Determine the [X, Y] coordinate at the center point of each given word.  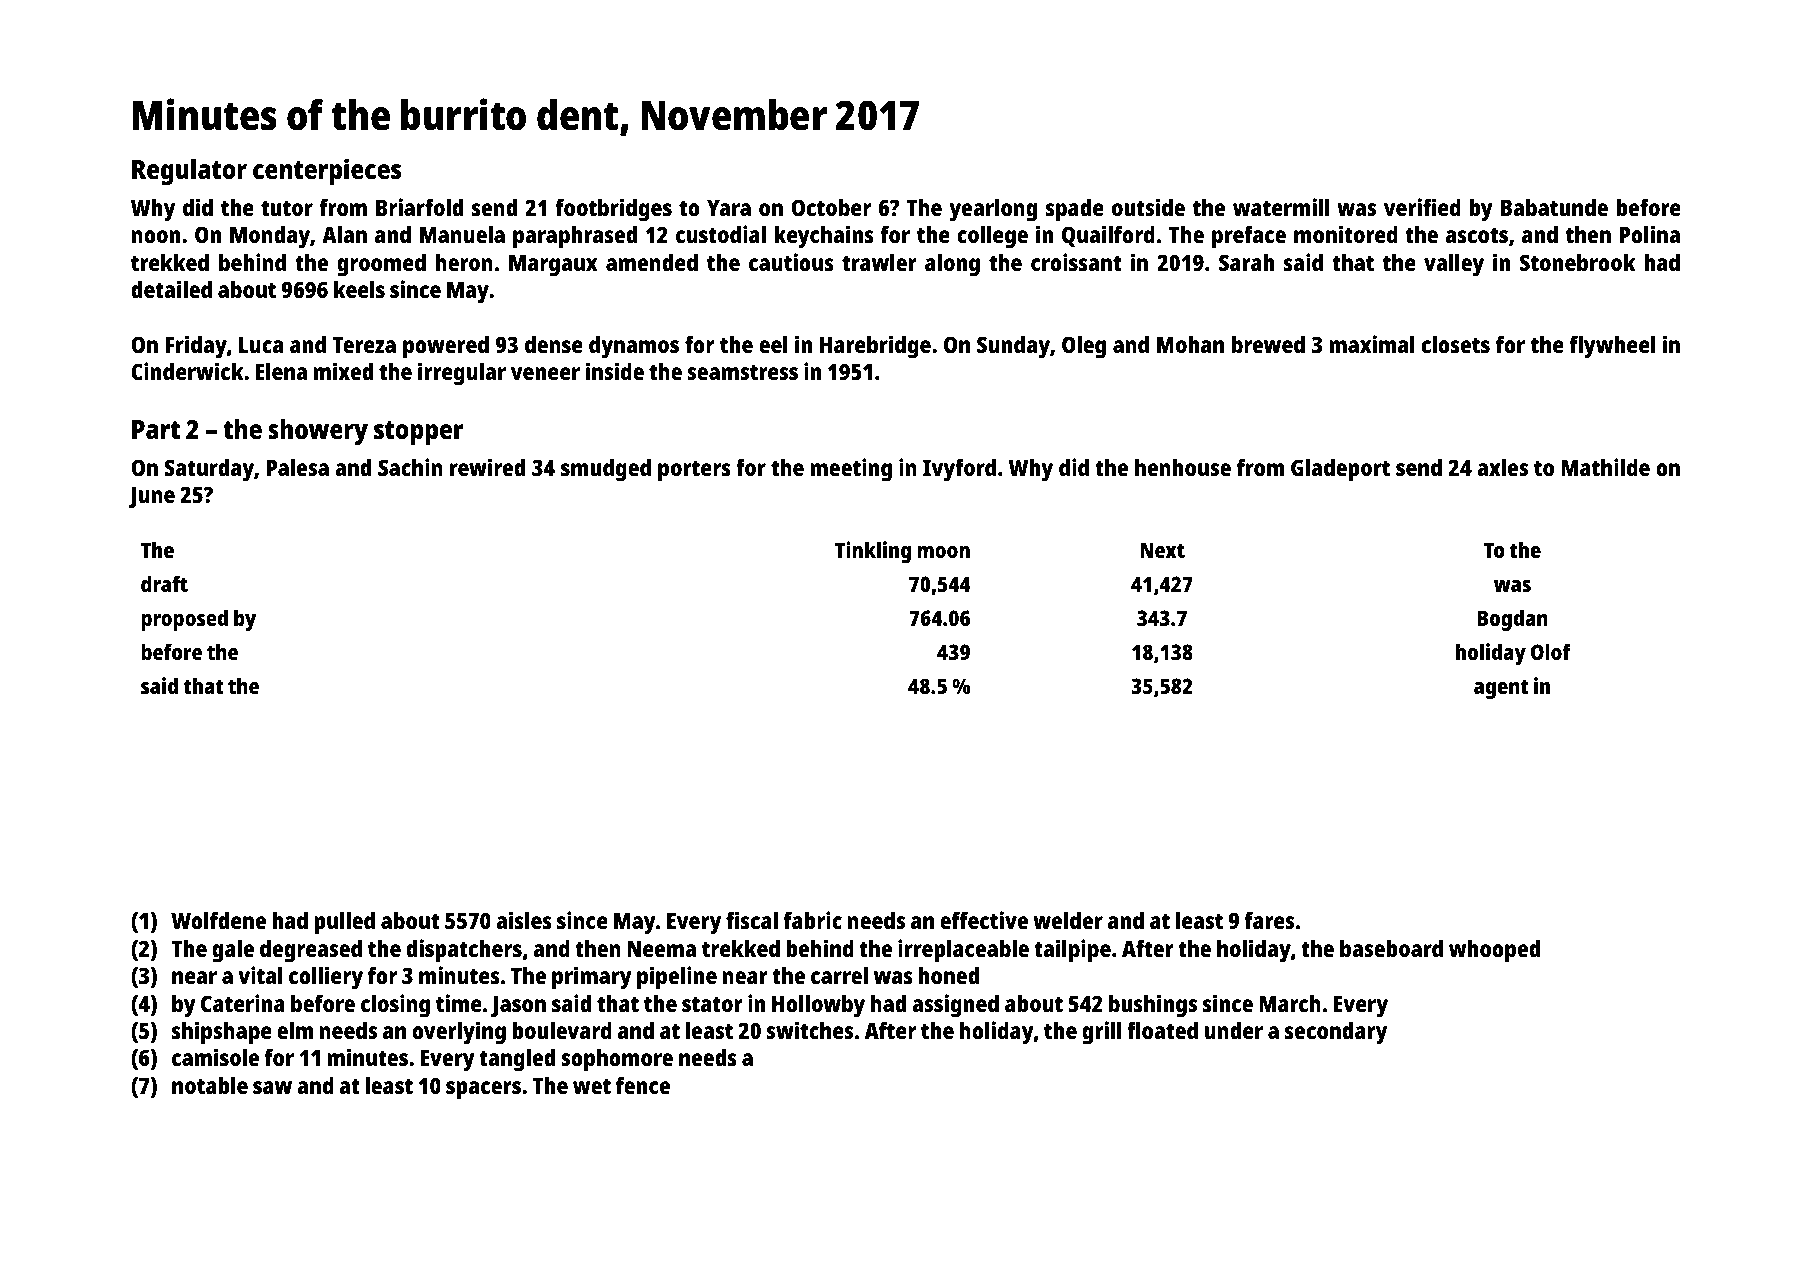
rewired [487, 467]
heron [464, 262]
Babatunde [1554, 207]
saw [272, 1087]
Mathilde [1605, 467]
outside [1148, 207]
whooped [1494, 951]
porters [694, 471]
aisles [524, 920]
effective [984, 920]
